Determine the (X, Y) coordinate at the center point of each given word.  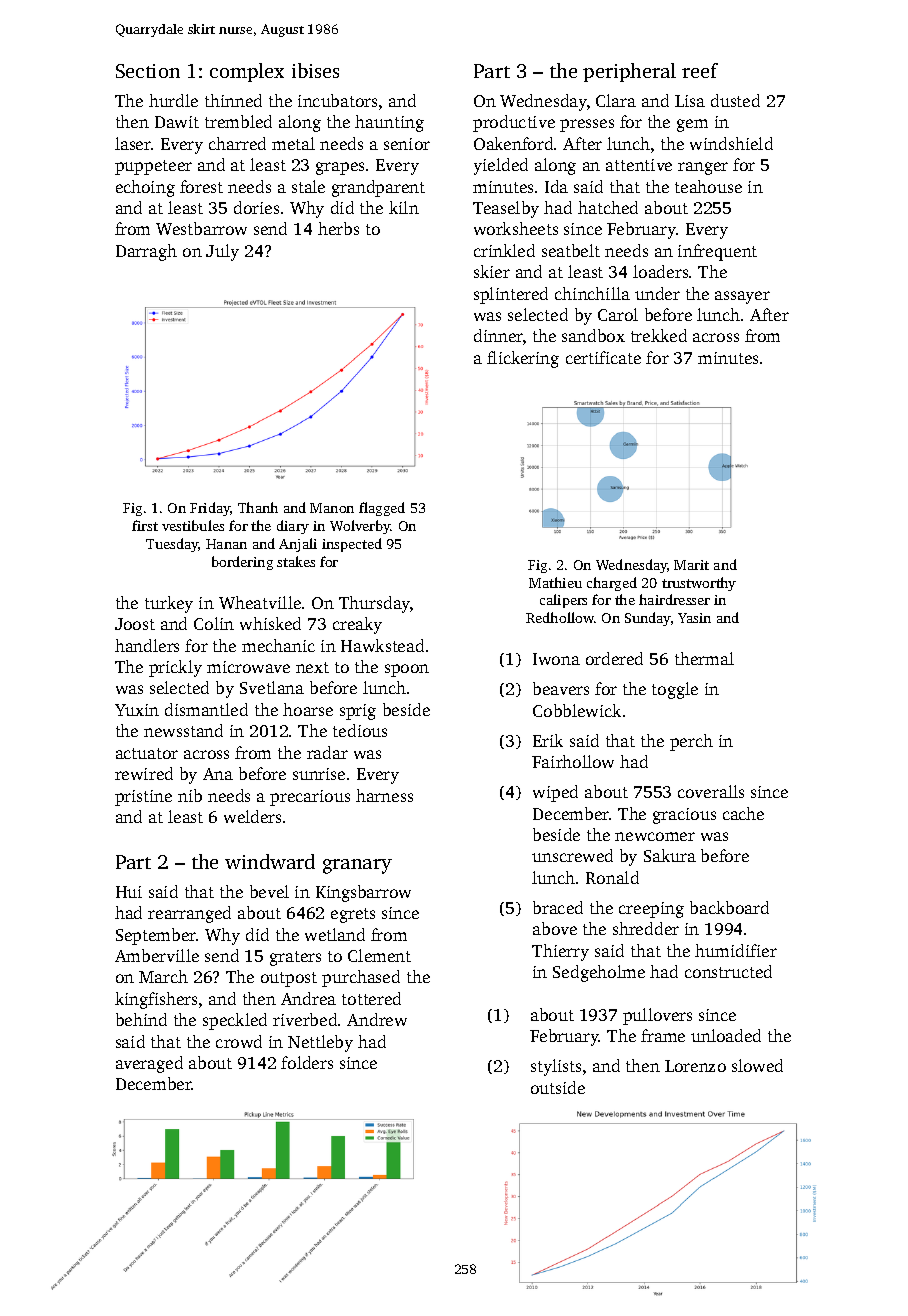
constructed (728, 971)
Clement (379, 955)
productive (514, 123)
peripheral (629, 72)
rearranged (189, 914)
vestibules (193, 525)
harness (384, 795)
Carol (618, 314)
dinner (498, 335)
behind (141, 1019)
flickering (523, 359)
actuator (147, 753)
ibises (315, 70)
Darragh (146, 252)
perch (691, 742)
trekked (659, 335)
